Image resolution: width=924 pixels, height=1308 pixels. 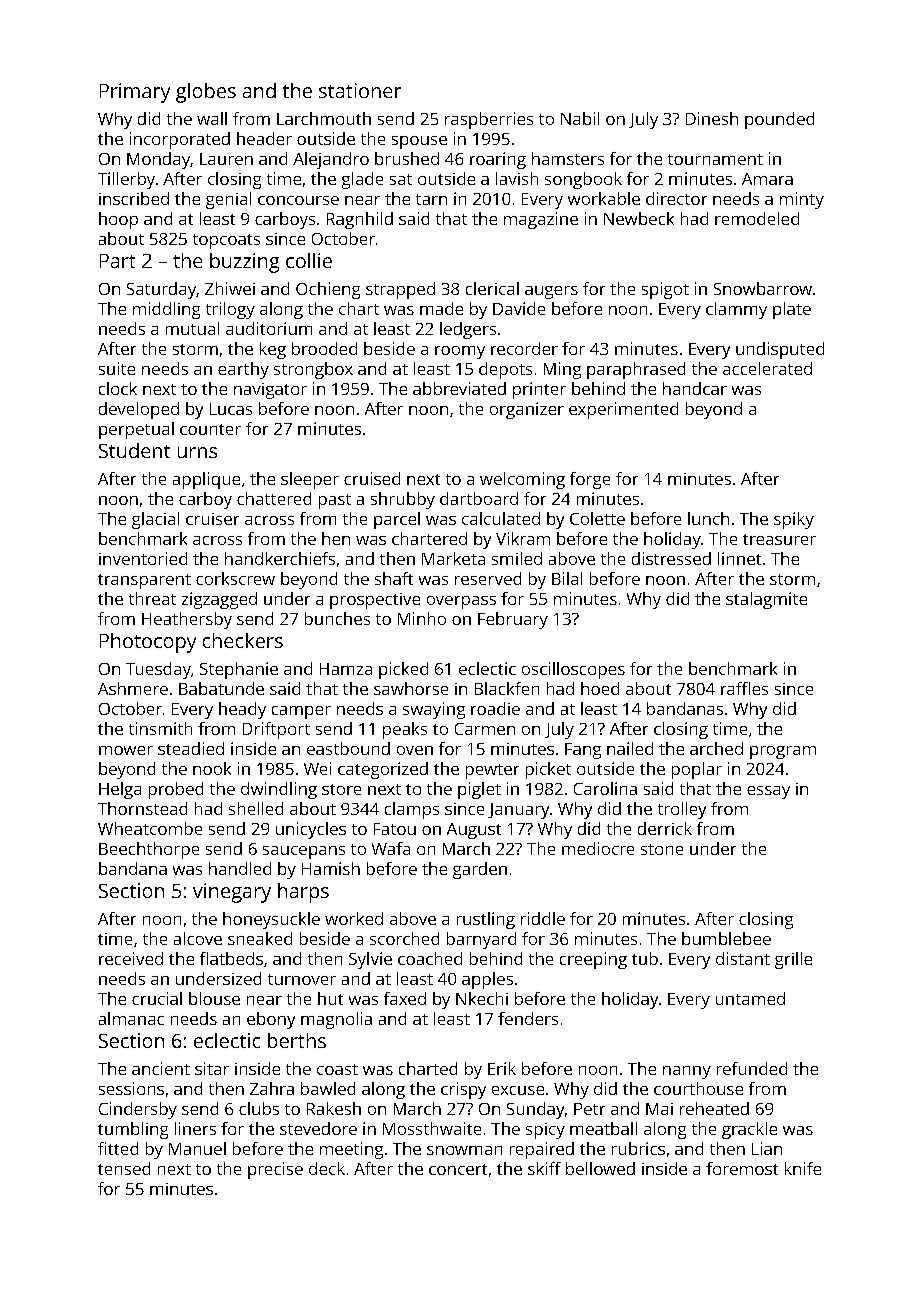 I want to click on stalagmite, so click(x=766, y=600).
